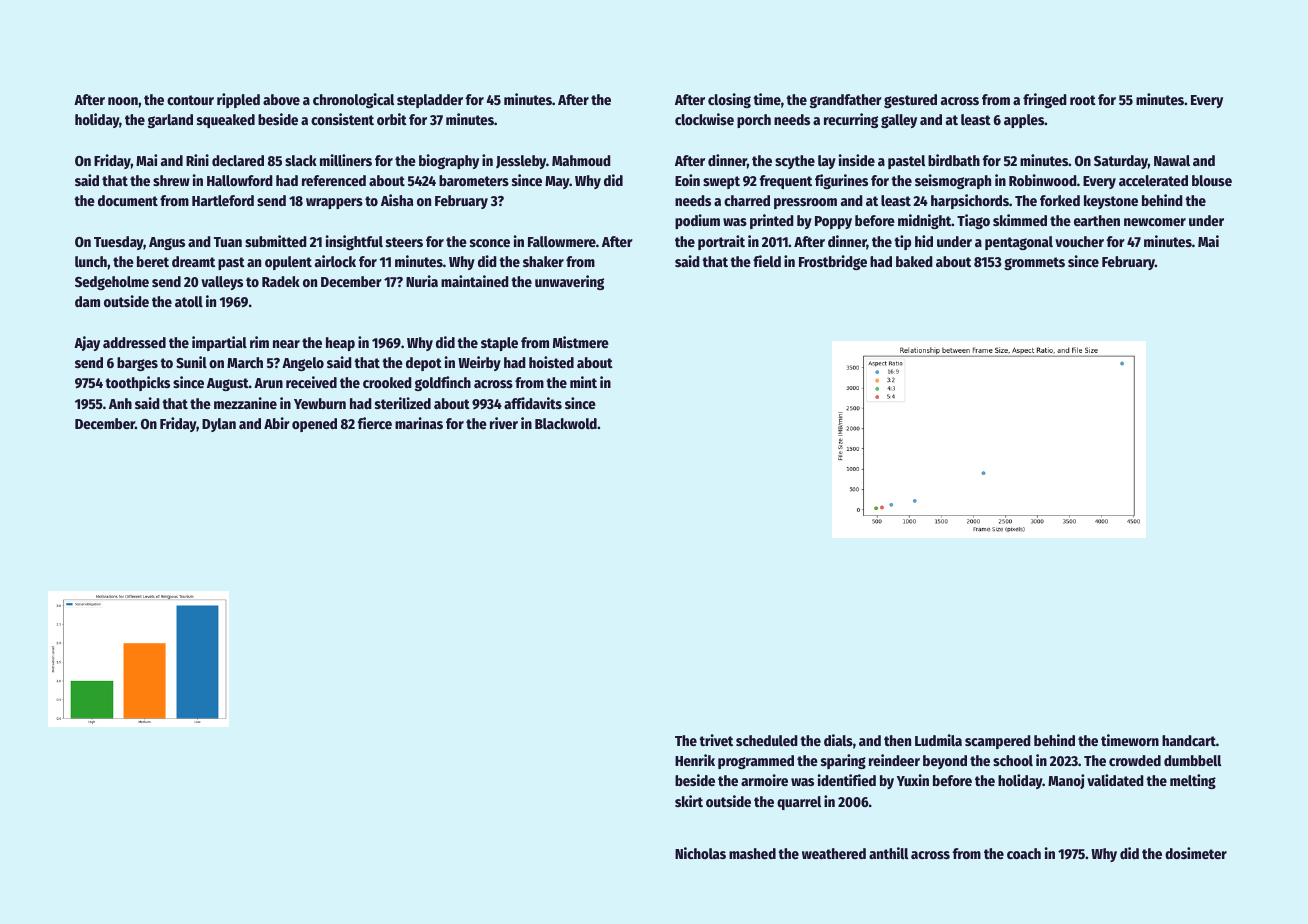 The image size is (1308, 924). What do you see at coordinates (219, 343) in the screenshot?
I see `impartial` at bounding box center [219, 343].
